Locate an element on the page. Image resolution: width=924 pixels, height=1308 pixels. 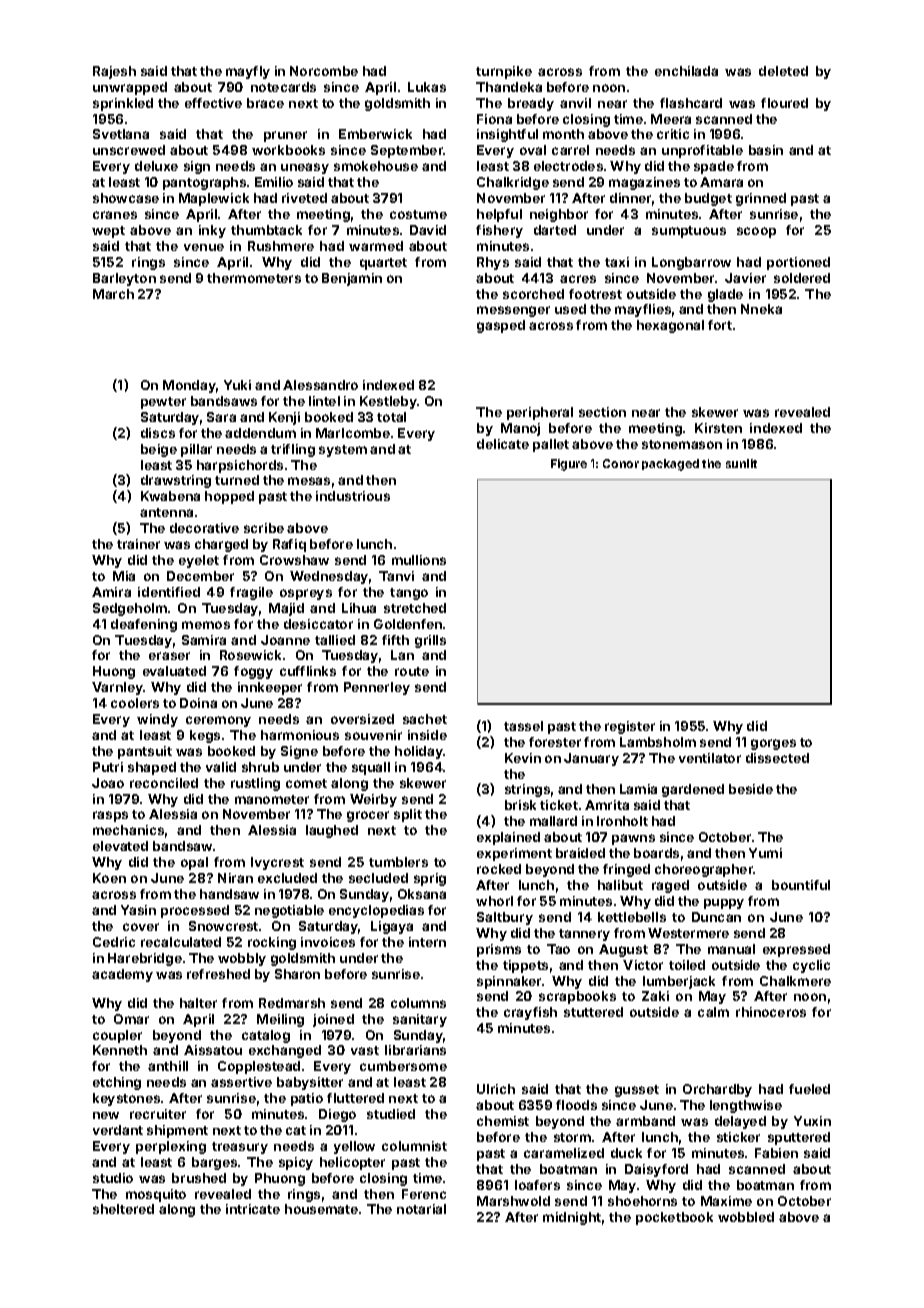
reconciled is located at coordinates (164, 783).
